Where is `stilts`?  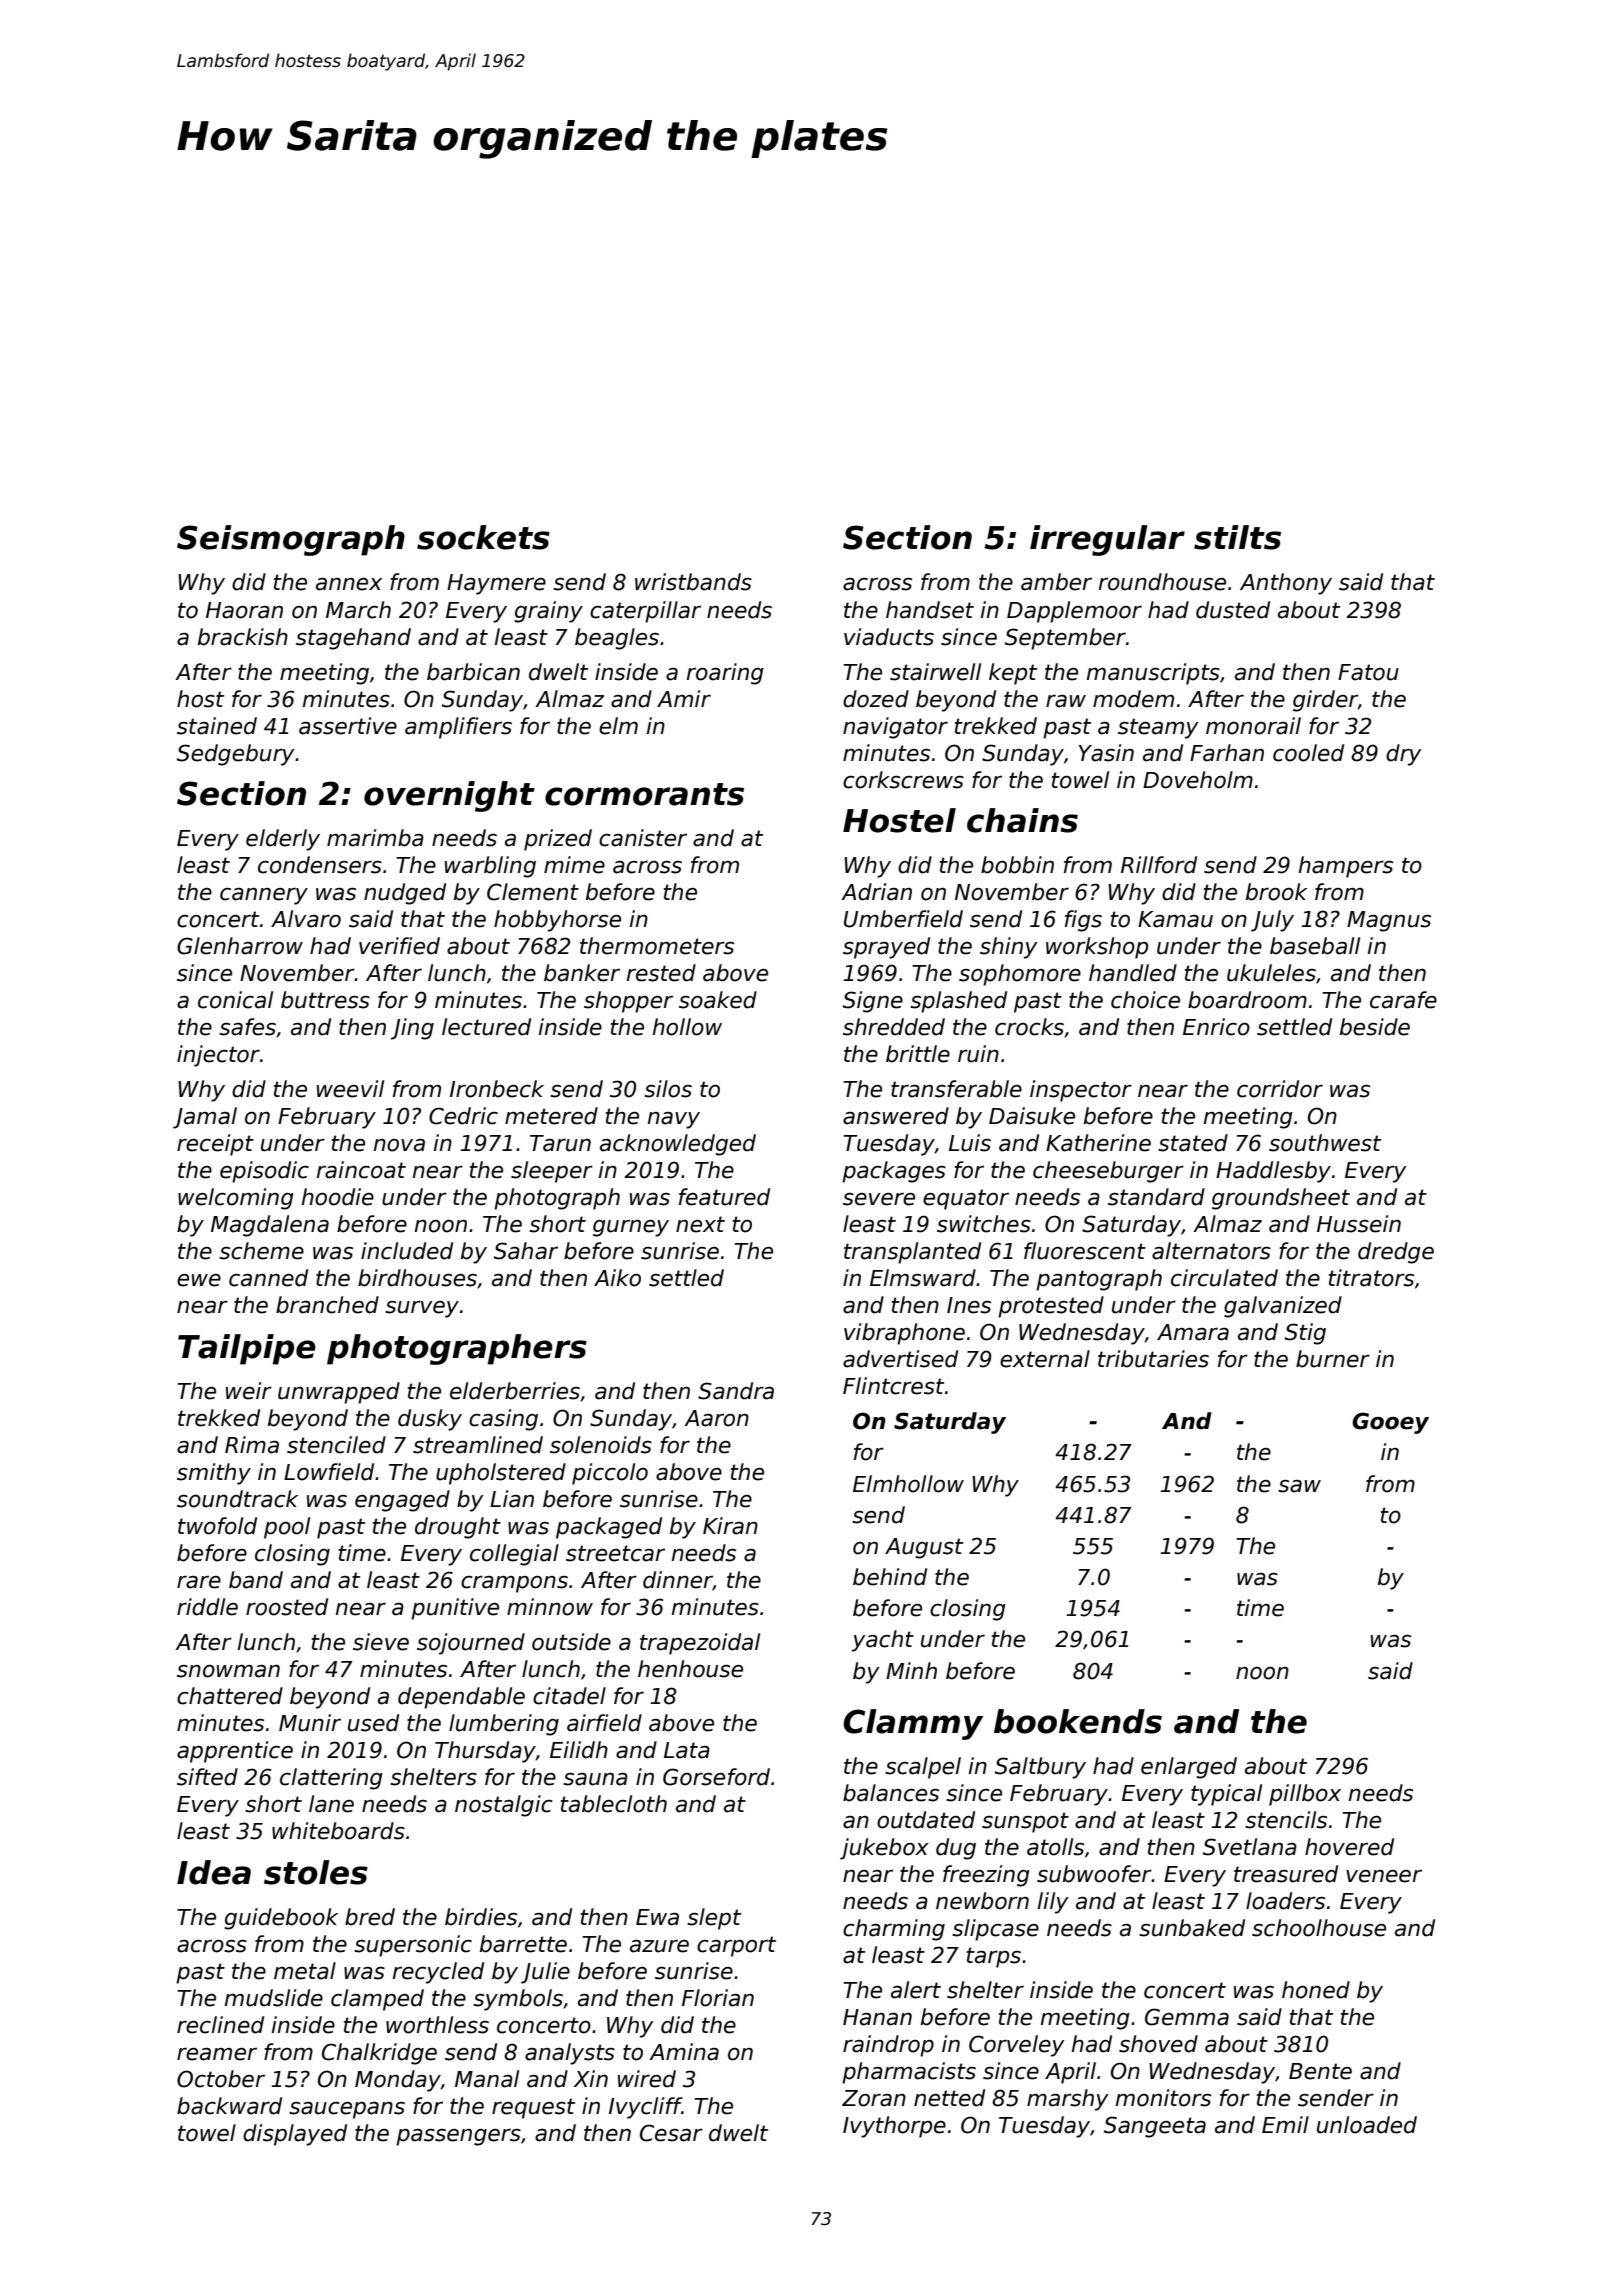 stilts is located at coordinates (1237, 537).
